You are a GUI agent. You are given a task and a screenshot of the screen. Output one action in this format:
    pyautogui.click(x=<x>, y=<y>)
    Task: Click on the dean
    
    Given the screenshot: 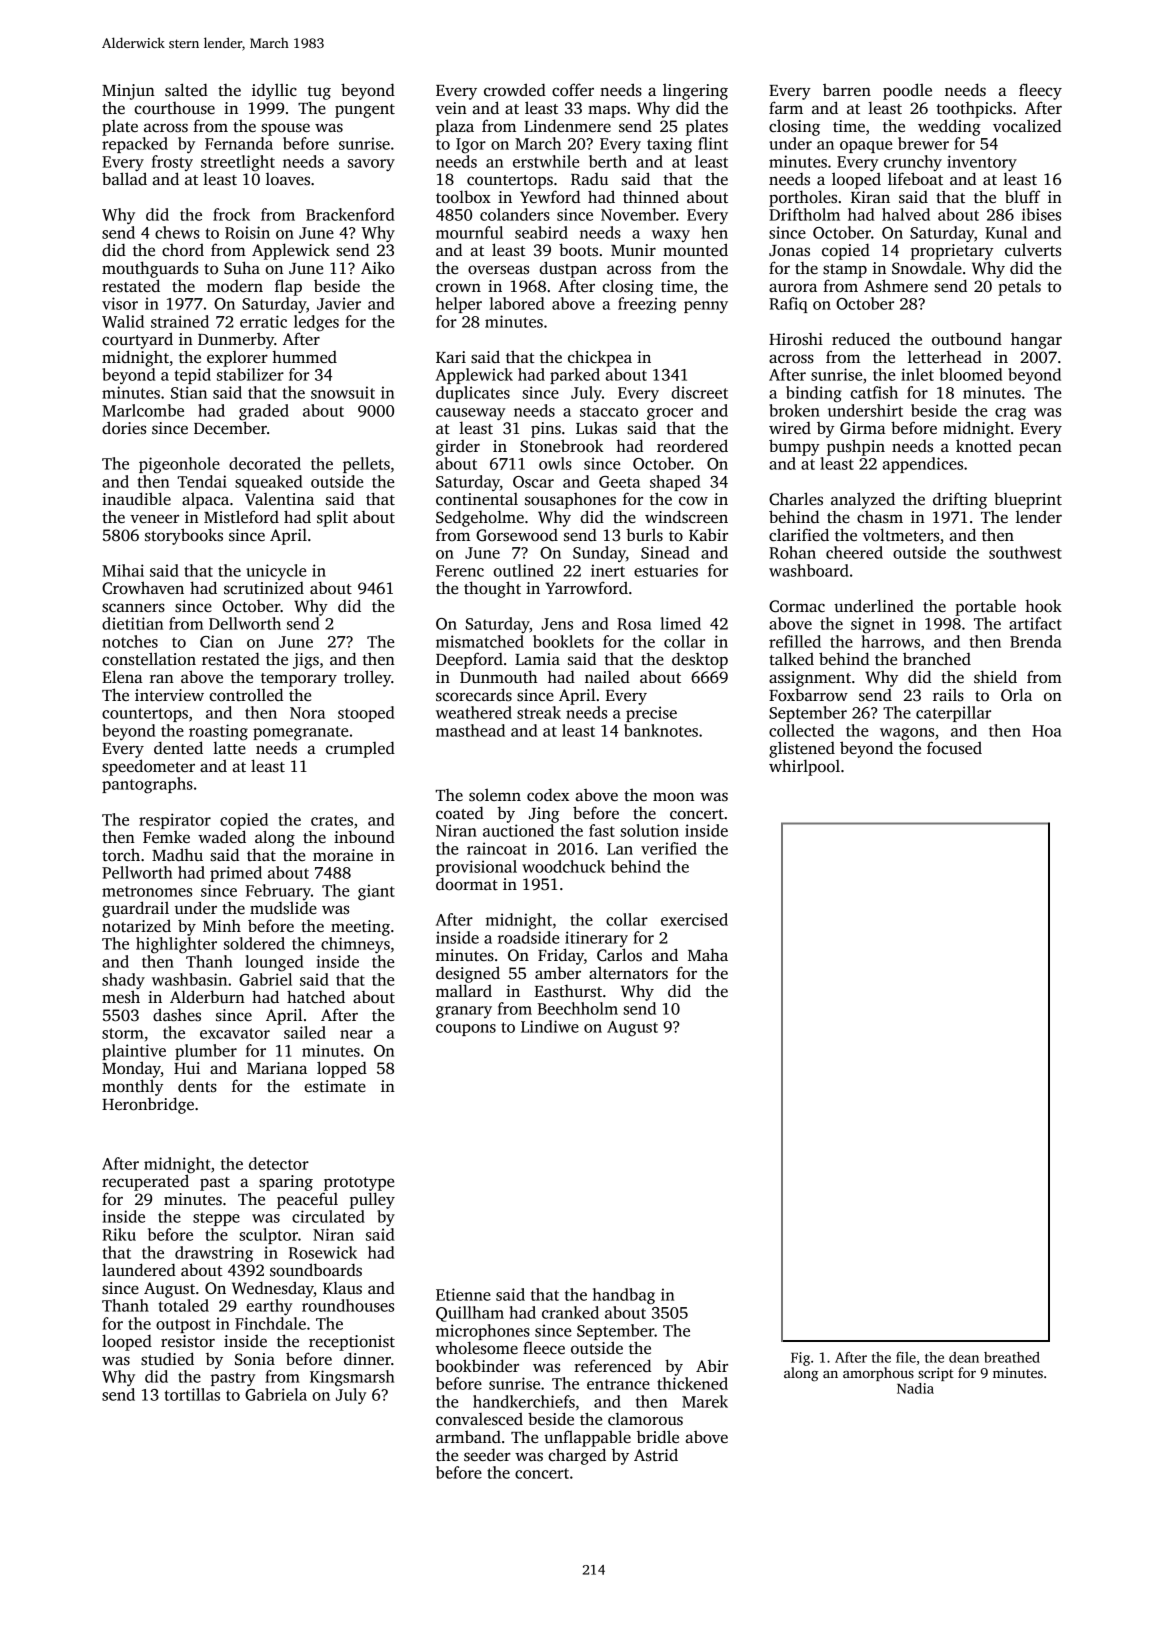 What is the action you would take?
    pyautogui.click(x=964, y=1357)
